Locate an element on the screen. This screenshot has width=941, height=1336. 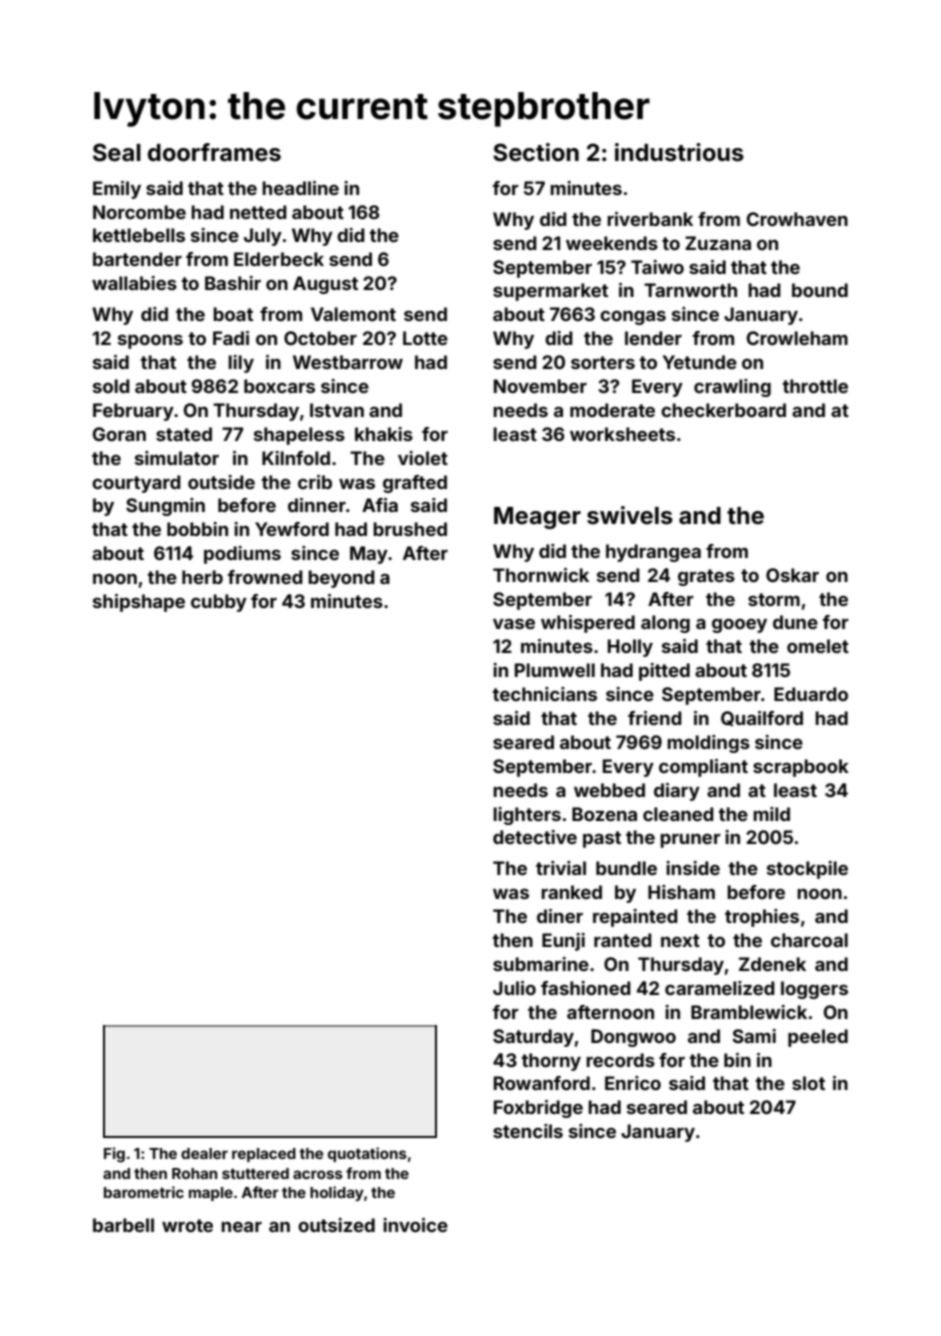
barbell is located at coordinates (123, 1225).
